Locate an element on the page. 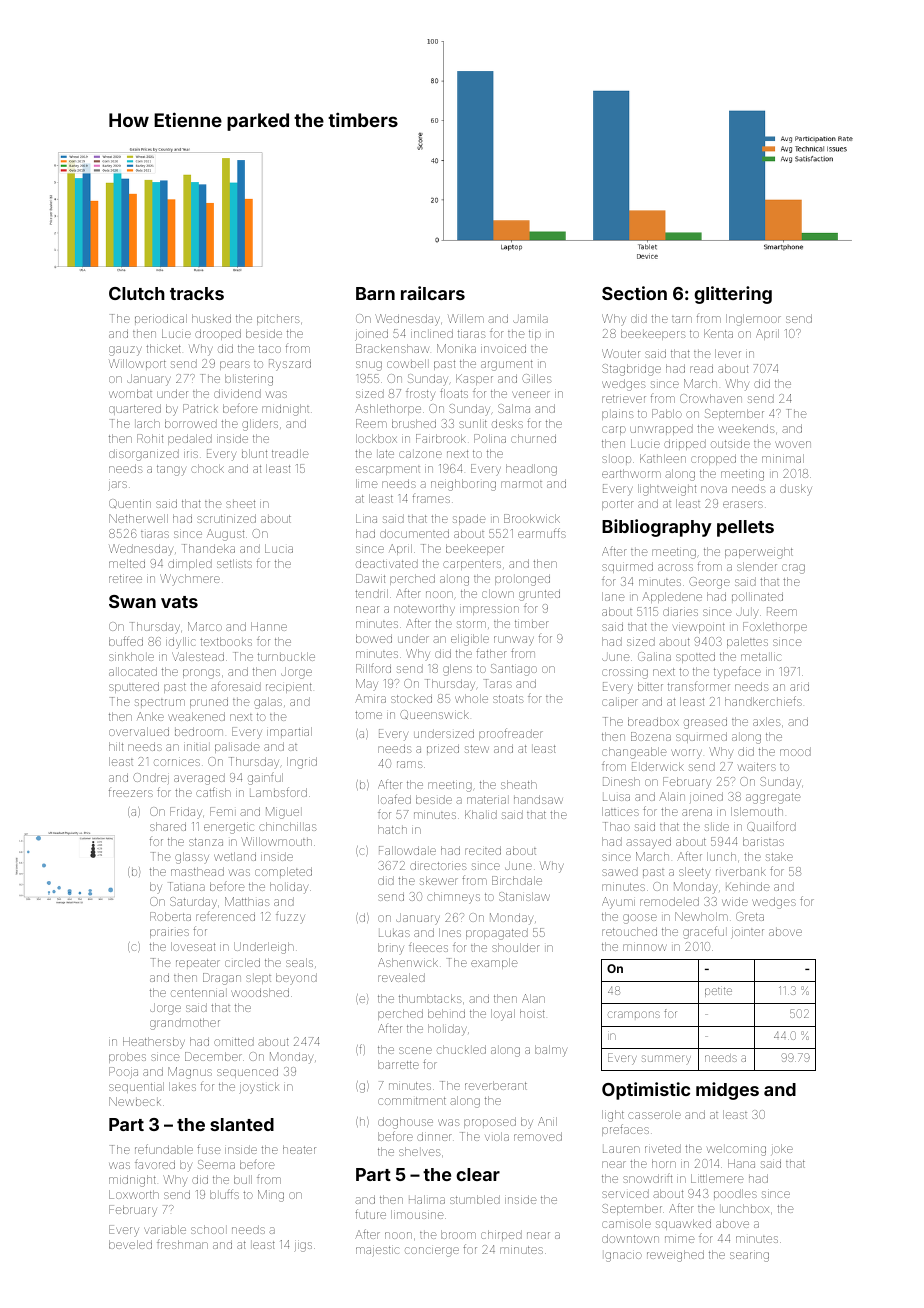 This document has height=1308, width=924. Clutch is located at coordinates (137, 293).
